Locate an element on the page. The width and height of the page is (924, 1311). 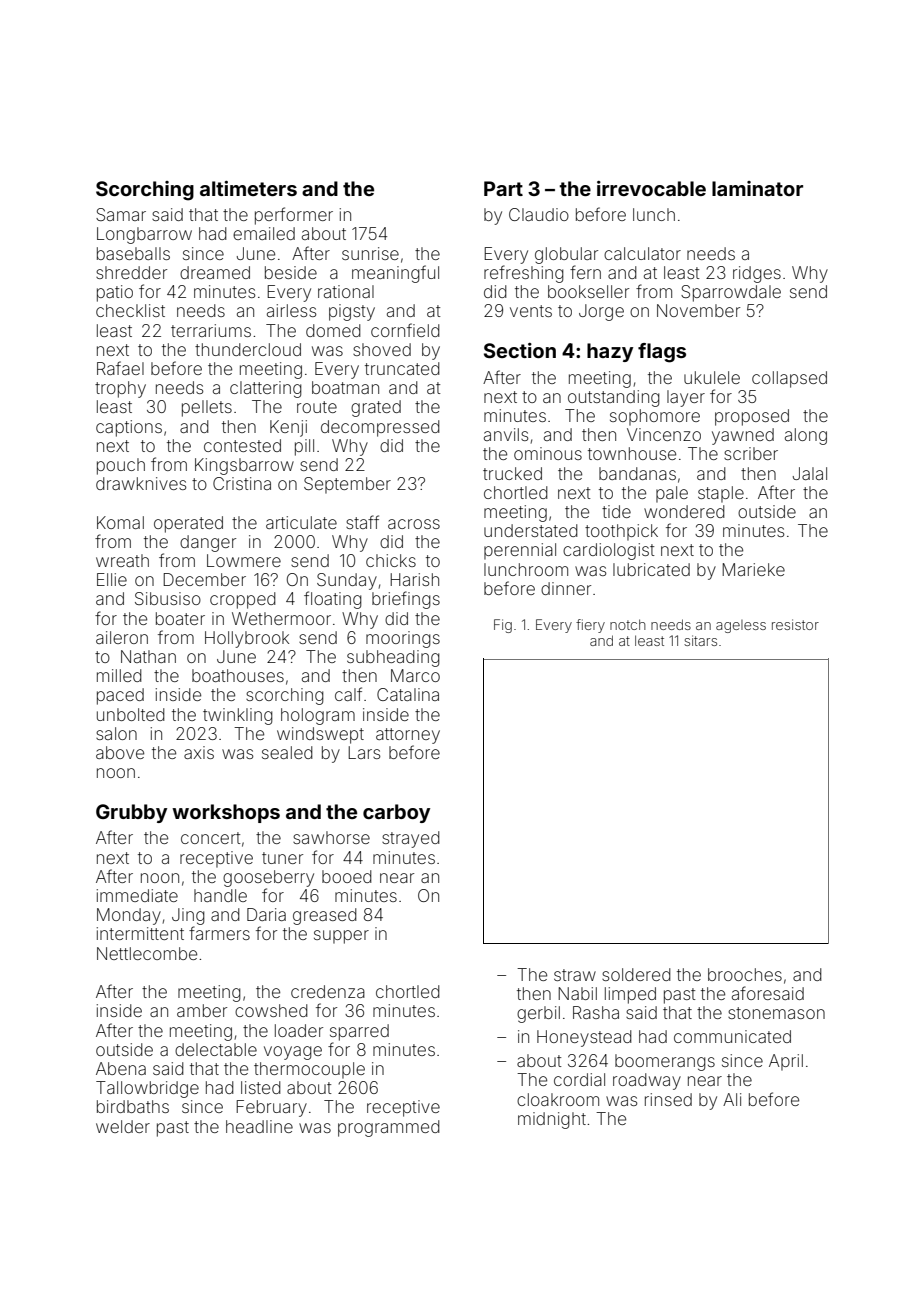
irrevocable is located at coordinates (651, 188).
